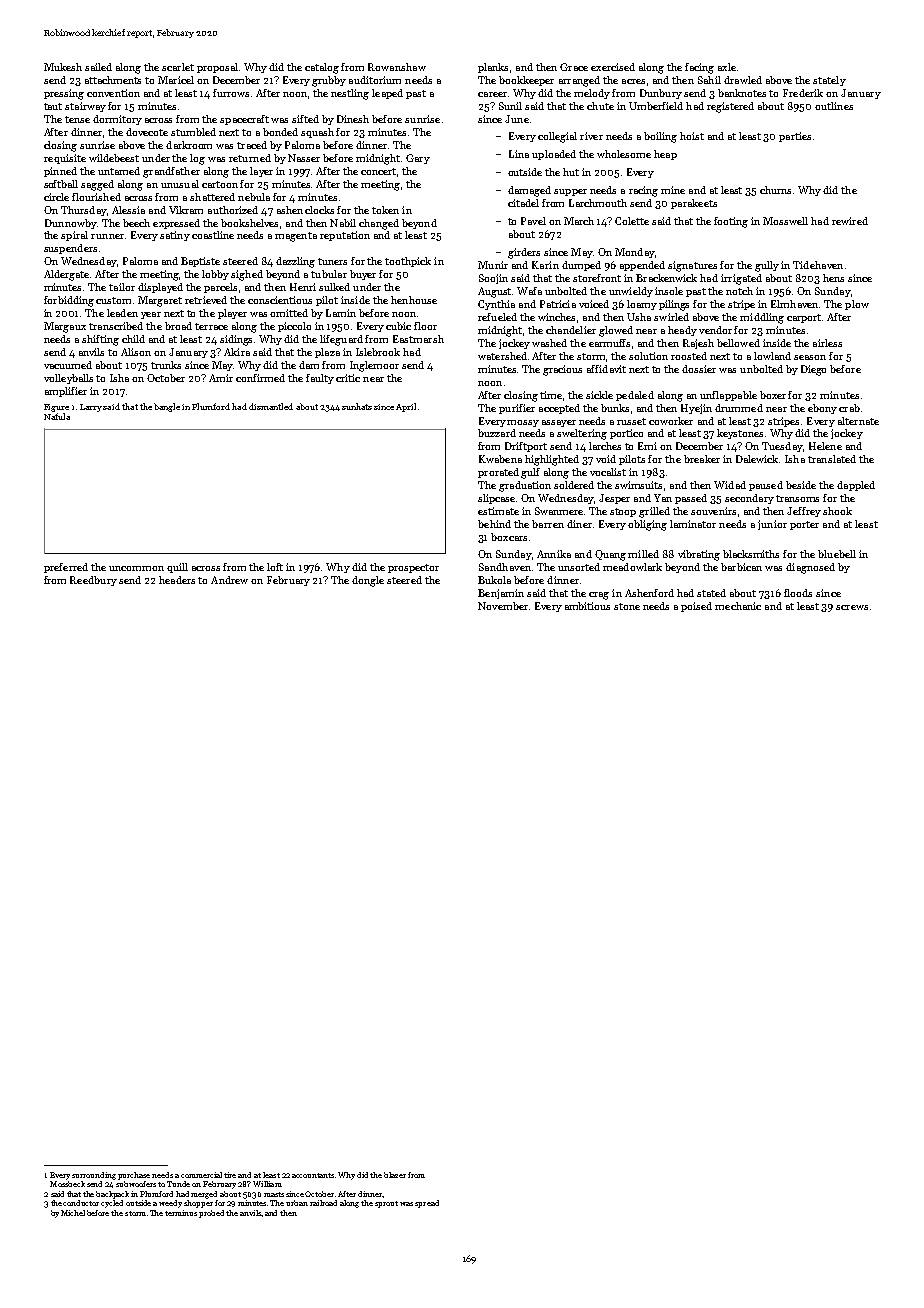 This page has width=924, height=1308. Describe the element at coordinates (587, 606) in the page. I see `ambitious` at that location.
